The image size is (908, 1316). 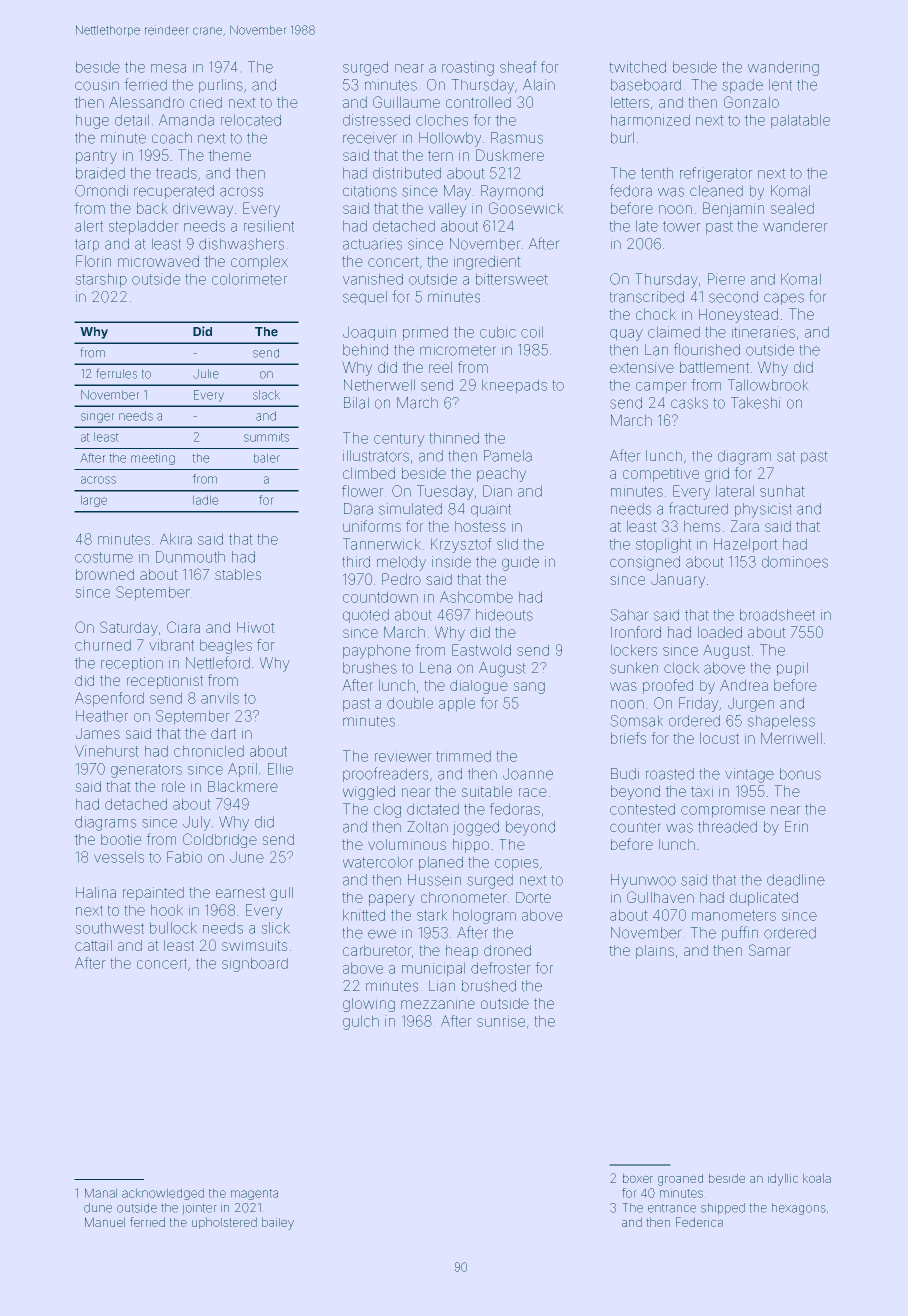 I want to click on grid, so click(x=717, y=474).
